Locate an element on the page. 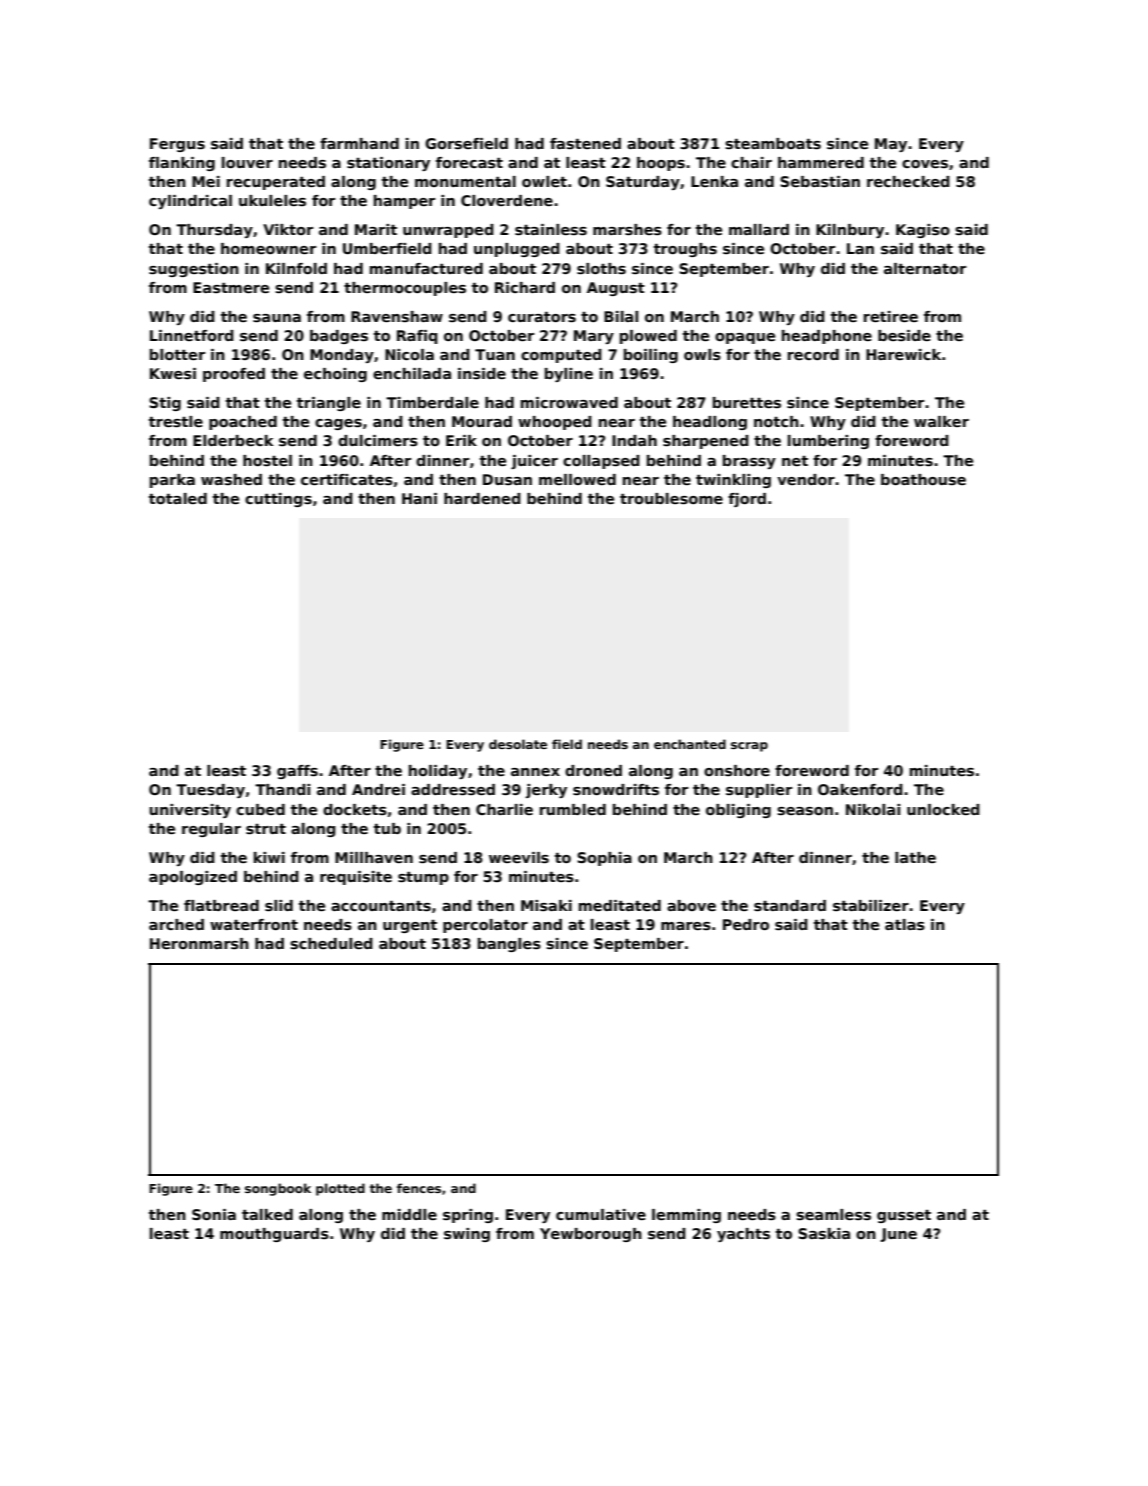  June is located at coordinates (899, 1235).
